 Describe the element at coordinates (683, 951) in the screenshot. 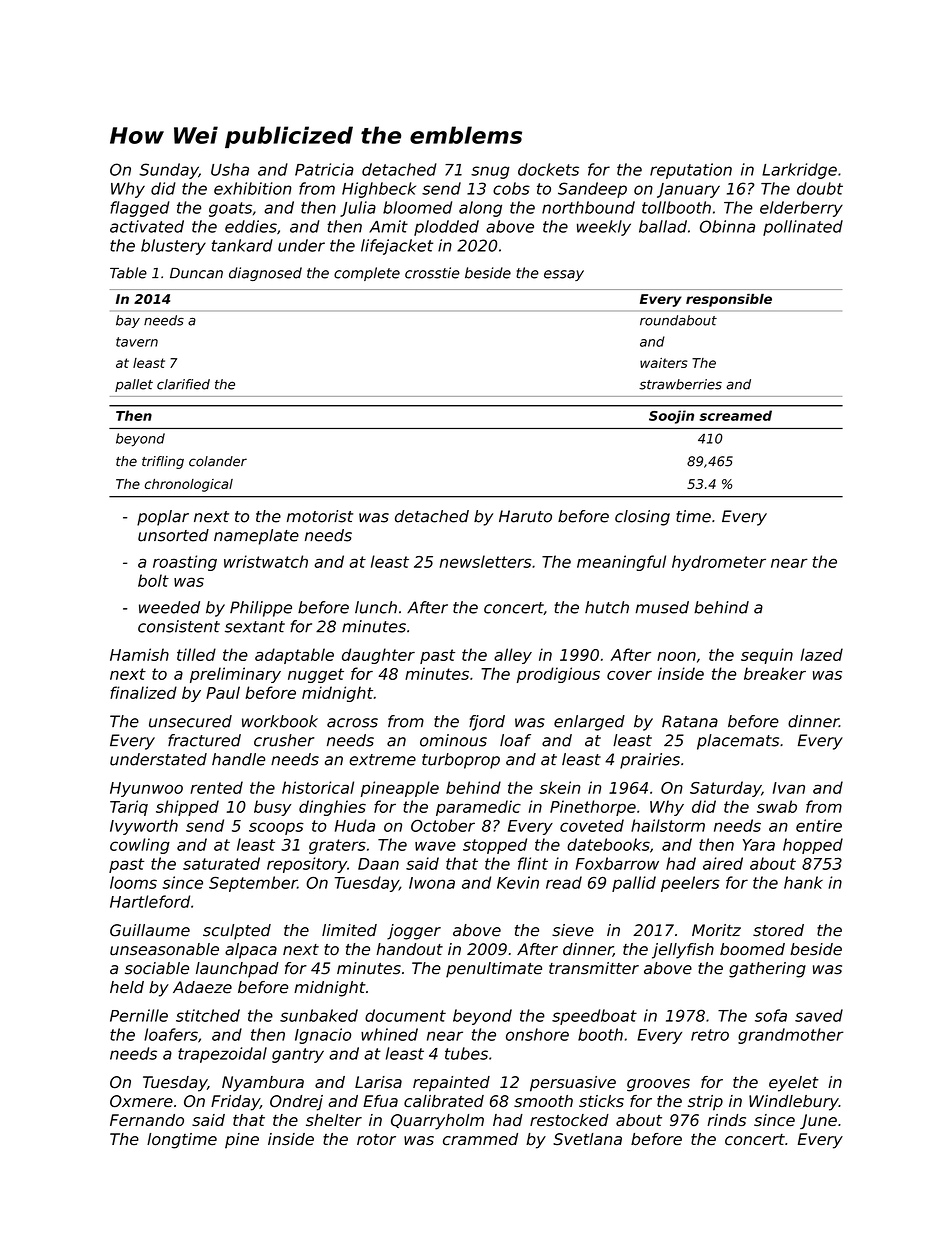

I see `jellyfish` at that location.
